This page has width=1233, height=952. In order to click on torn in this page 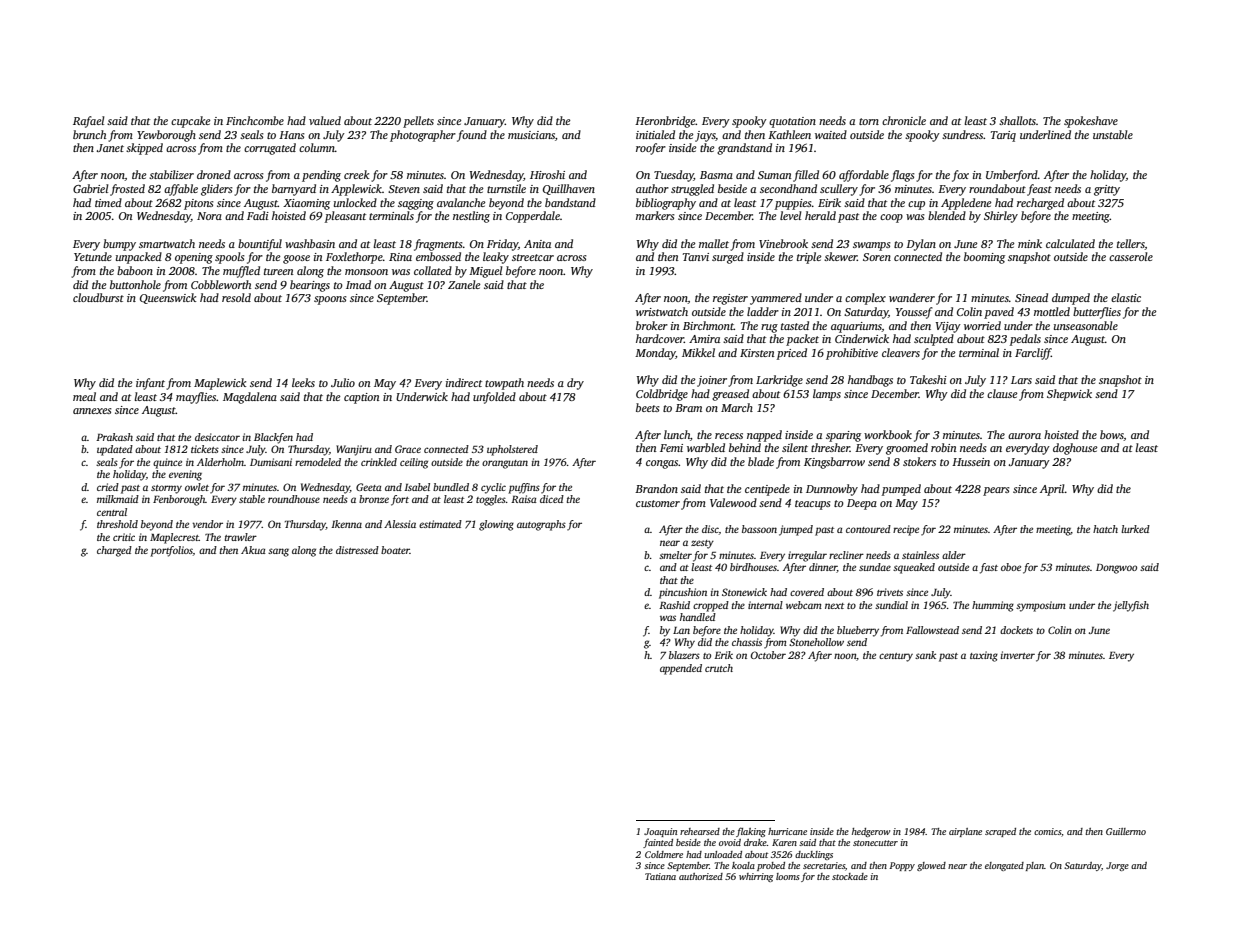, I will do `click(869, 121)`.
